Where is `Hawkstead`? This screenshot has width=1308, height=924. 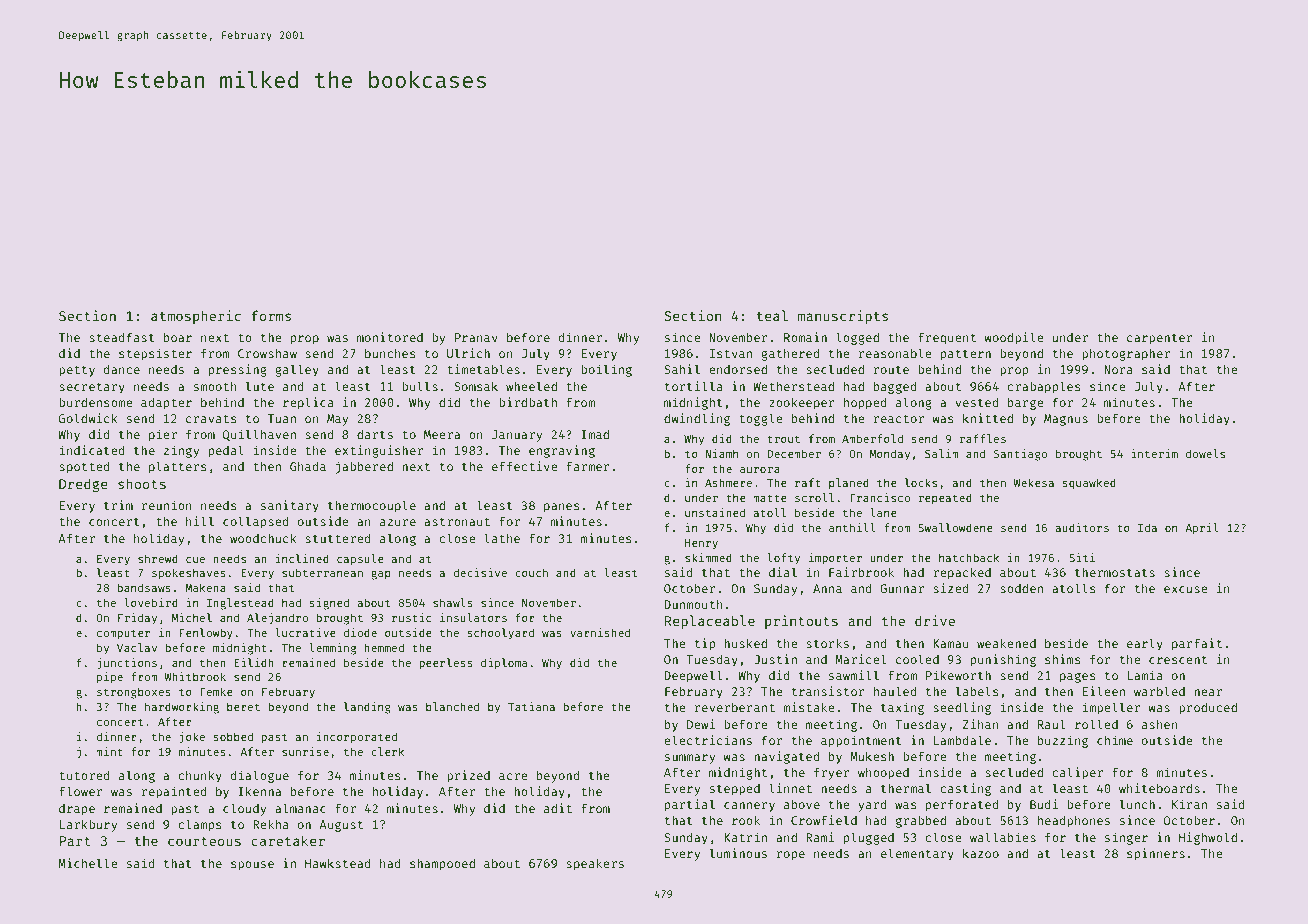
Hawkstead is located at coordinates (338, 863).
